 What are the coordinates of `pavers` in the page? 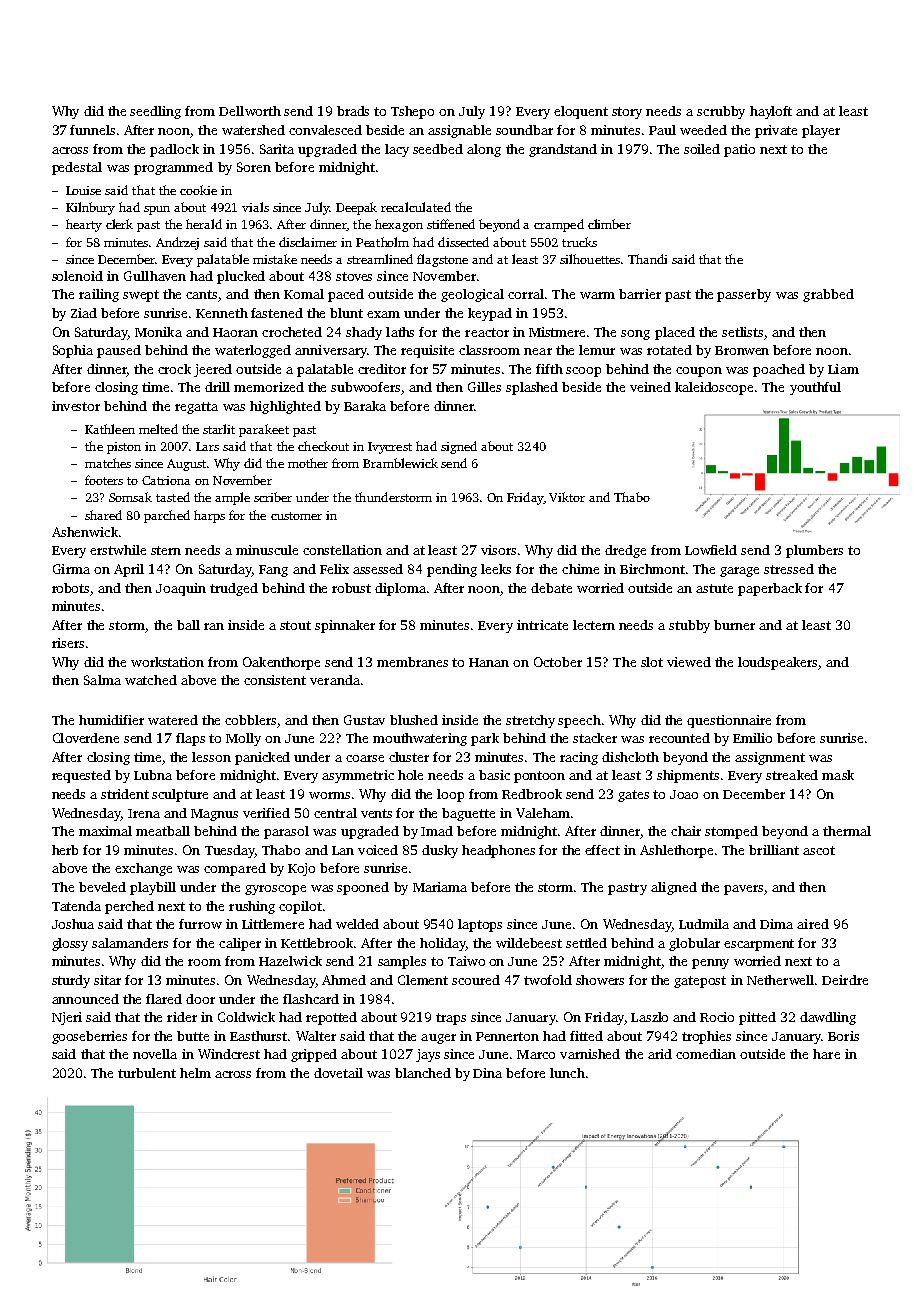 It's located at (743, 890).
